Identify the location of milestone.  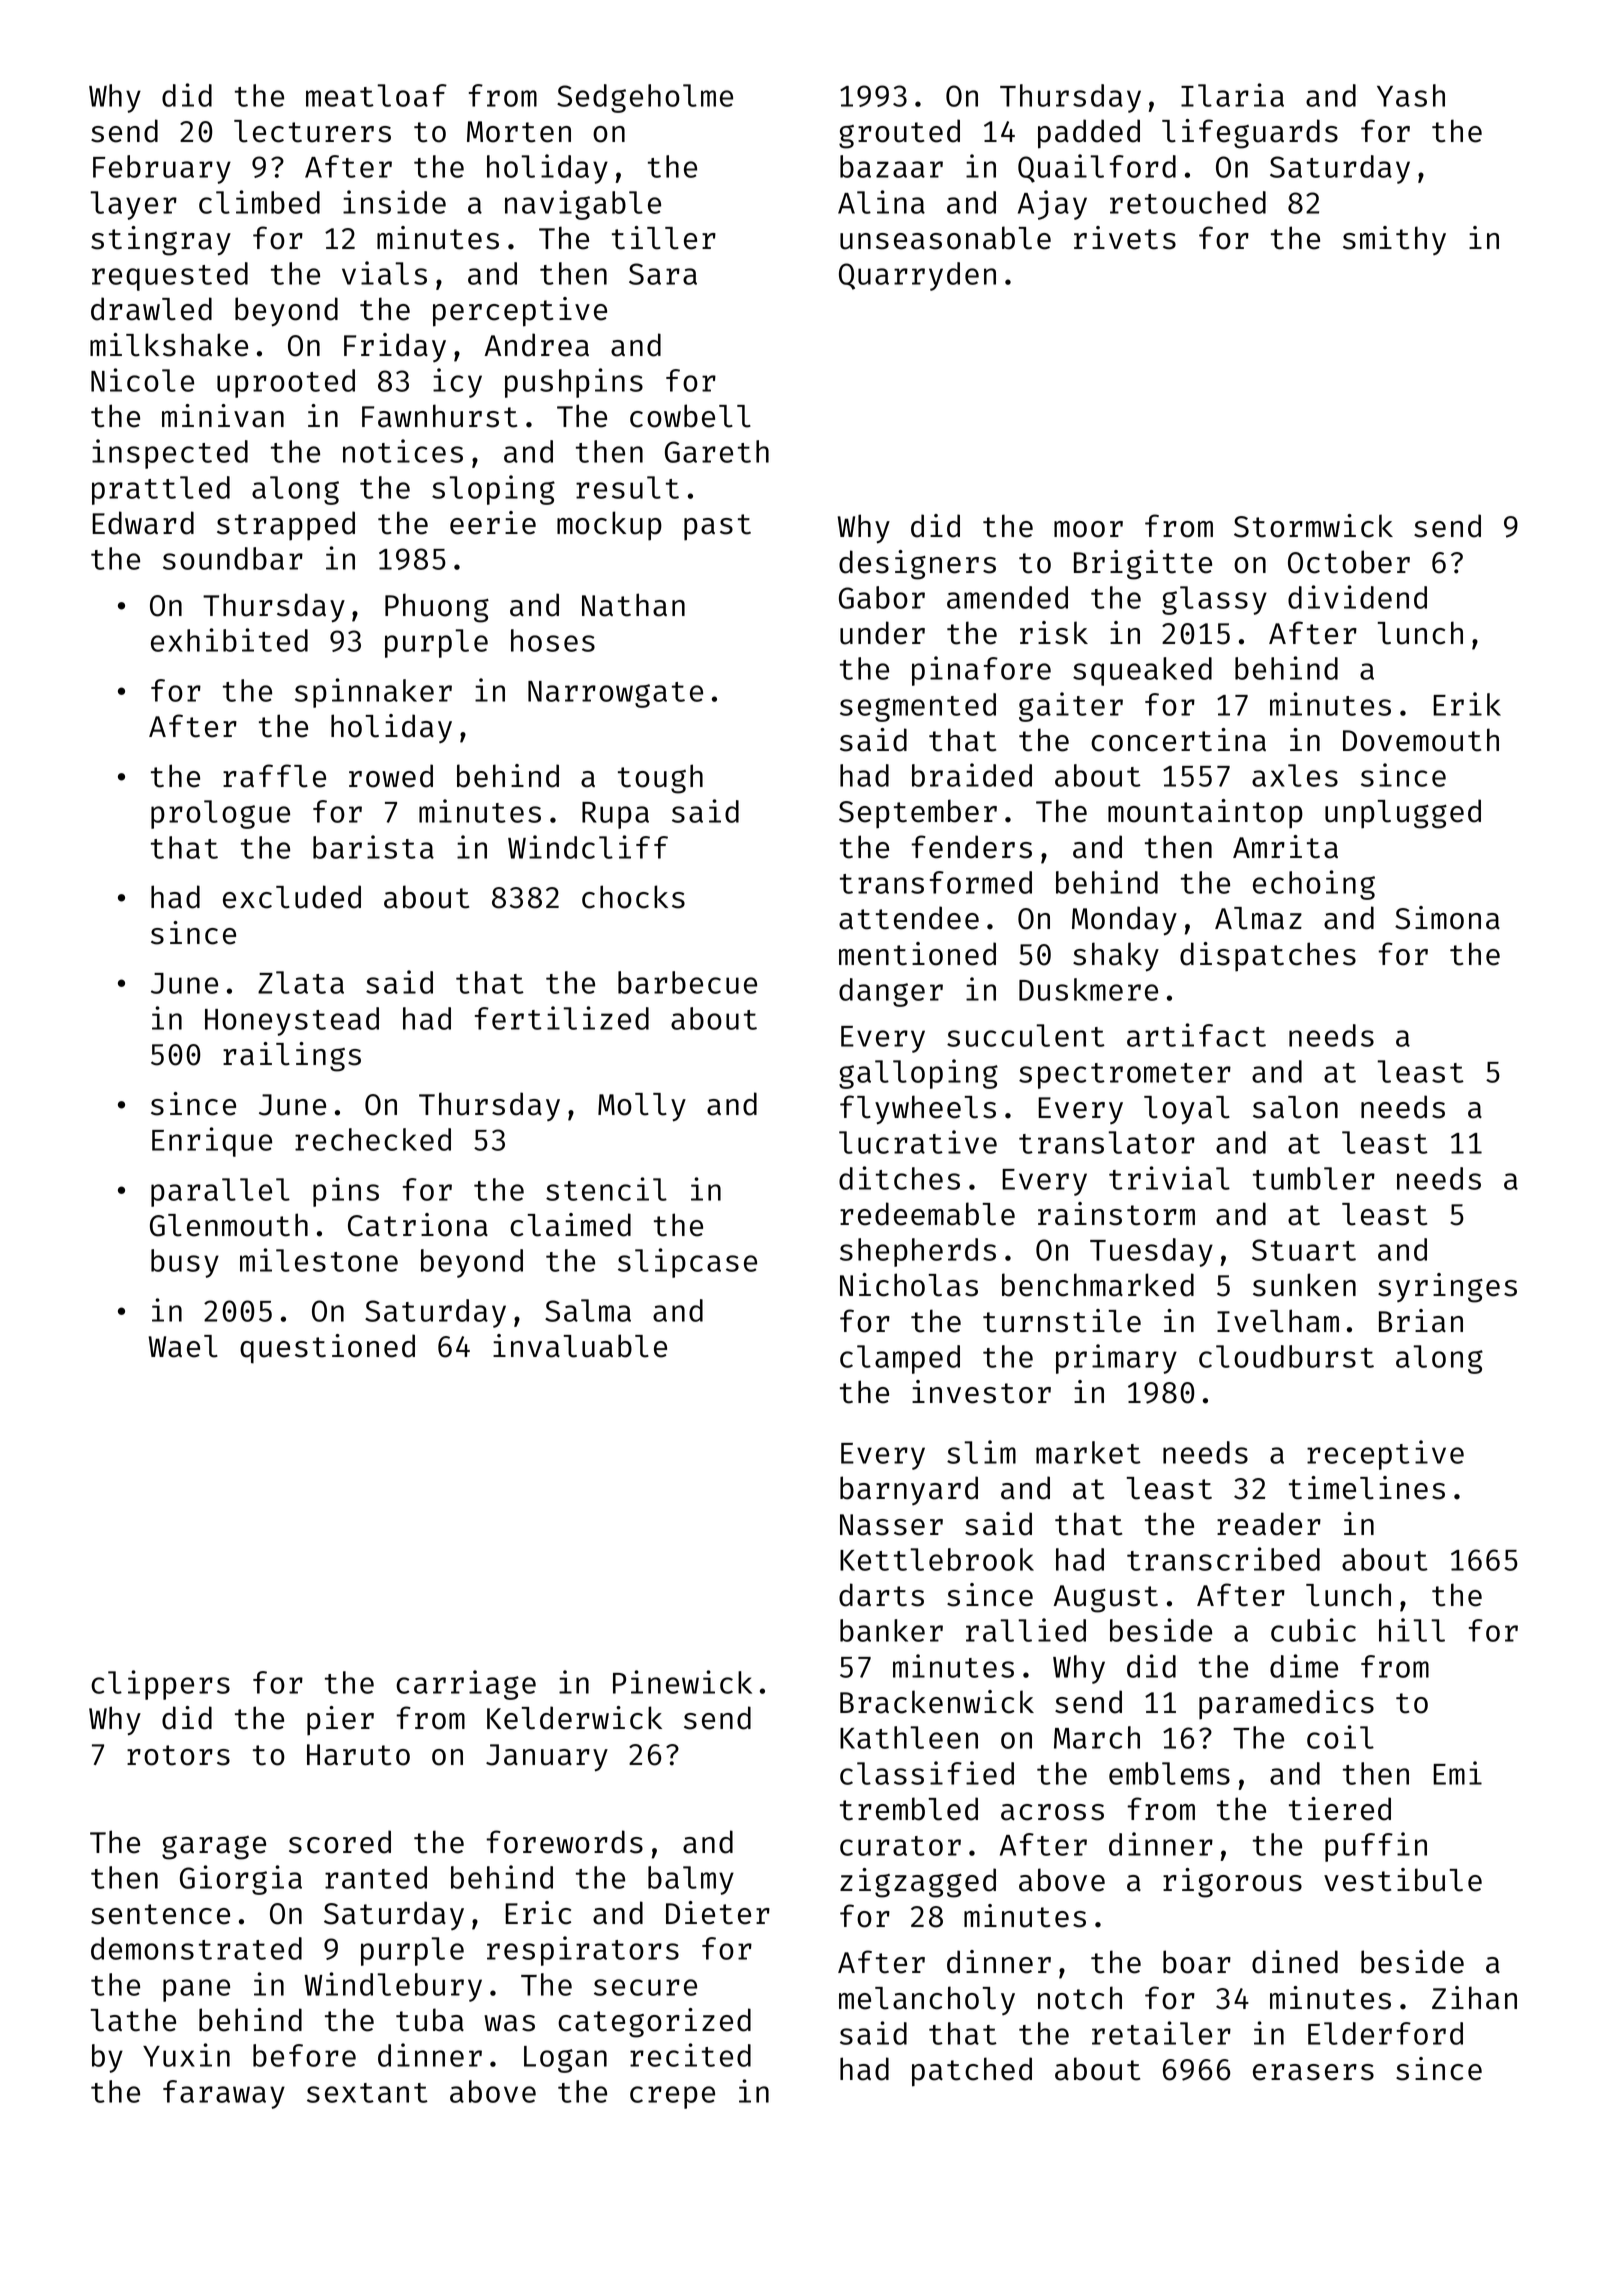
(319, 1260).
